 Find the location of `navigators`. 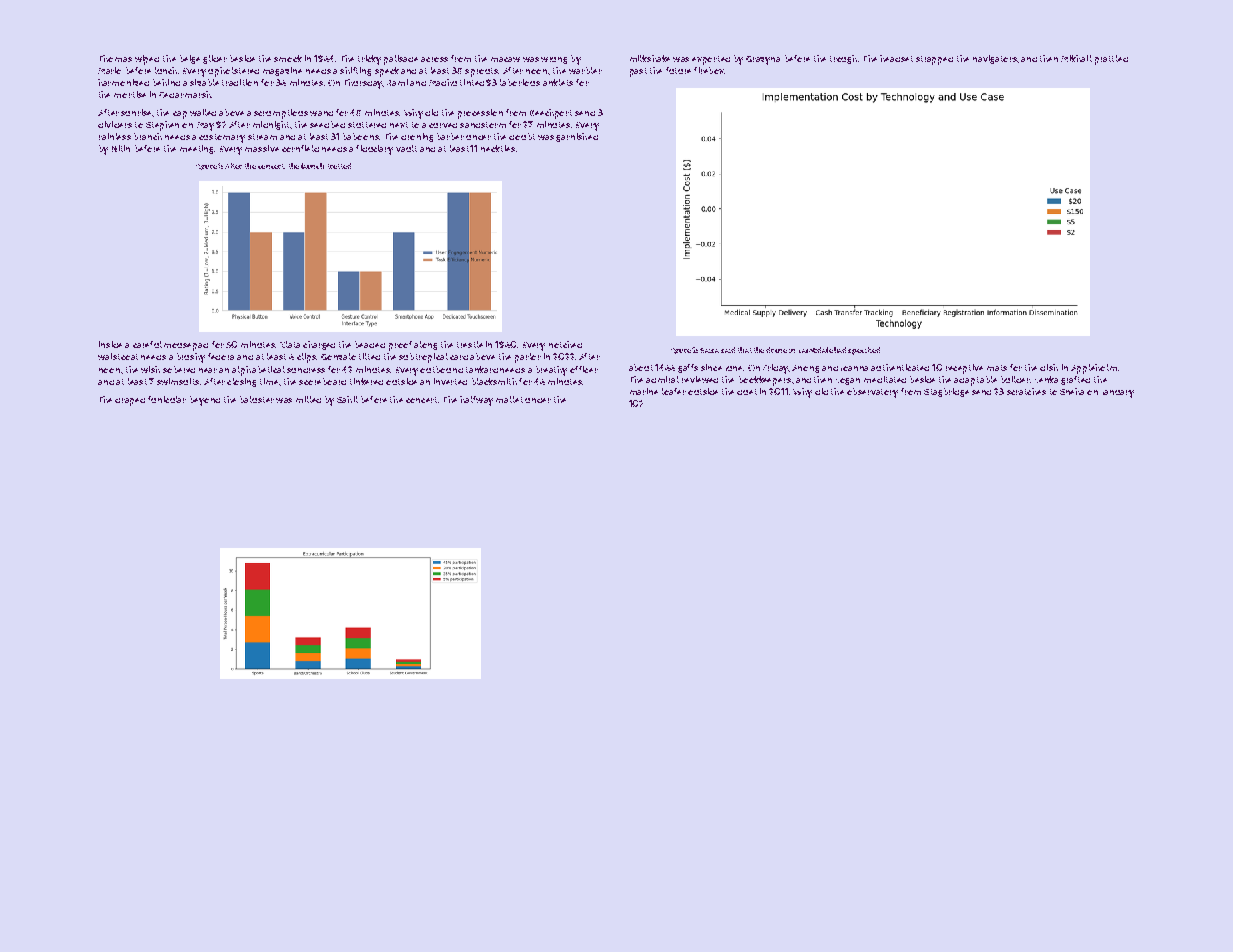

navigators is located at coordinates (995, 59).
